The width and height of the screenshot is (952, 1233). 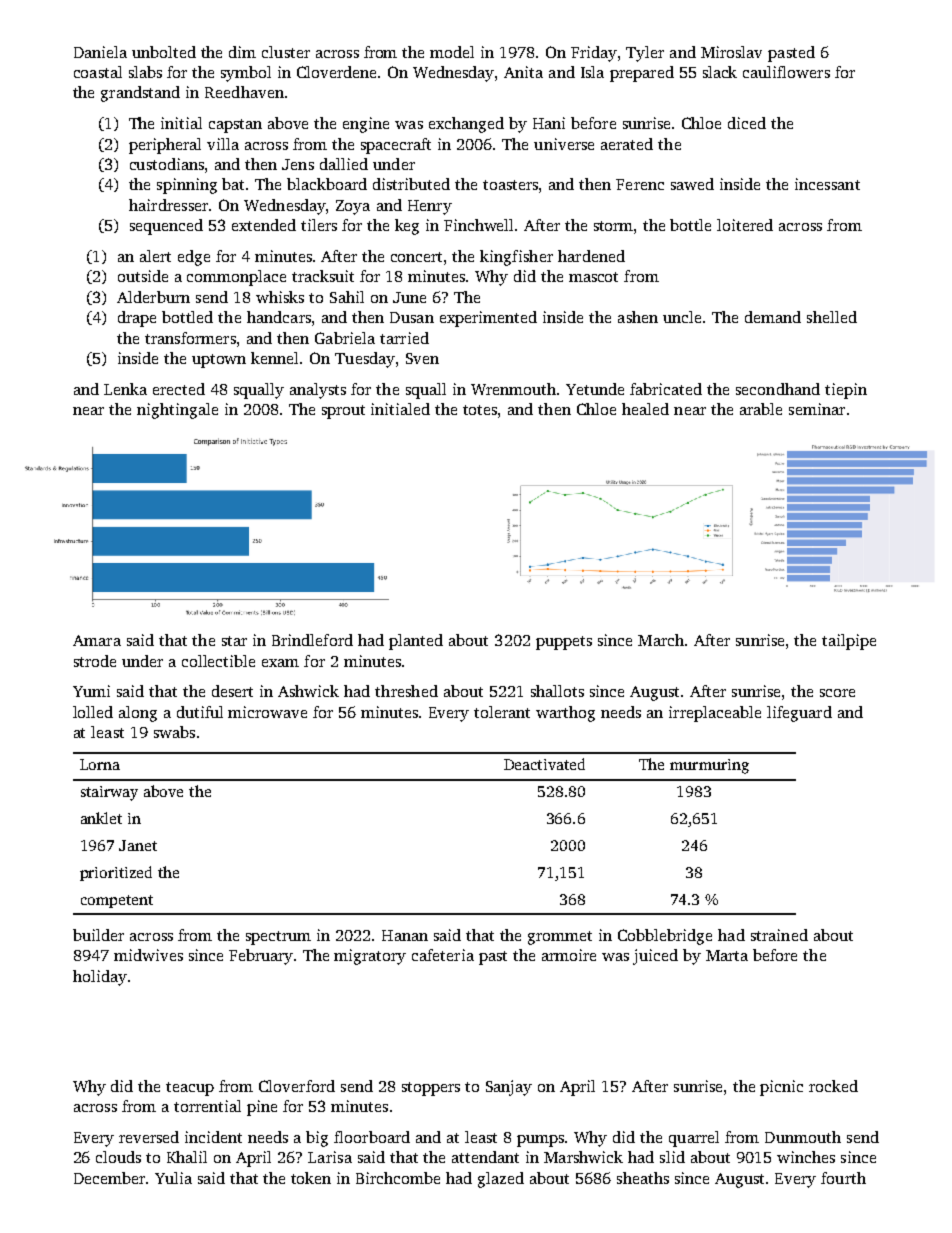 What do you see at coordinates (118, 1157) in the screenshot?
I see `clouds` at bounding box center [118, 1157].
